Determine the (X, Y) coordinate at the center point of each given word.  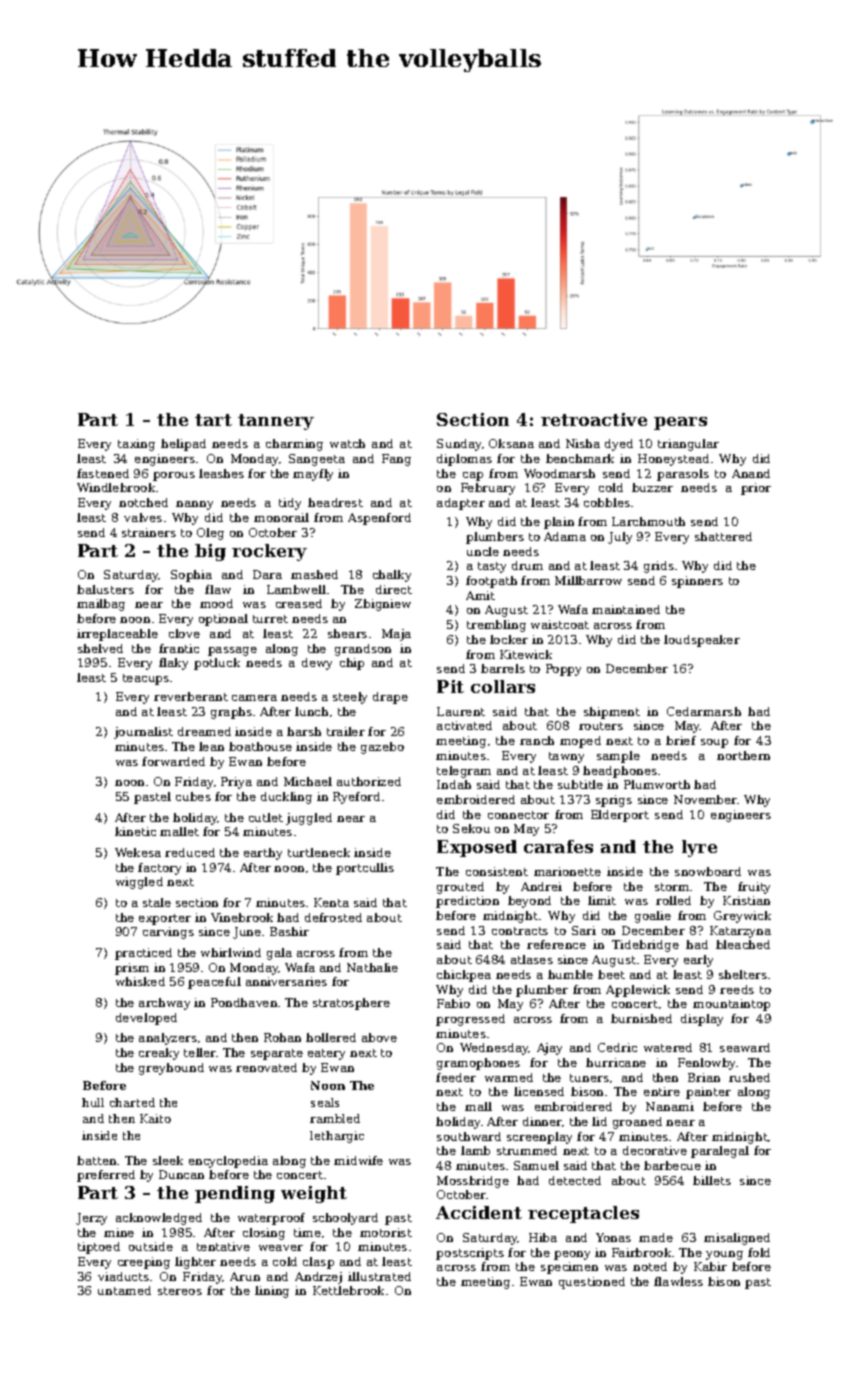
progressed (470, 1020)
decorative (655, 1150)
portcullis (365, 869)
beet (611, 974)
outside (151, 1246)
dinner (542, 1121)
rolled (673, 900)
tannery (276, 422)
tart (213, 420)
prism (132, 969)
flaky (173, 664)
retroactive (594, 419)
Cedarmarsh (704, 711)
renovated (266, 1067)
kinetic (135, 831)
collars (503, 686)
